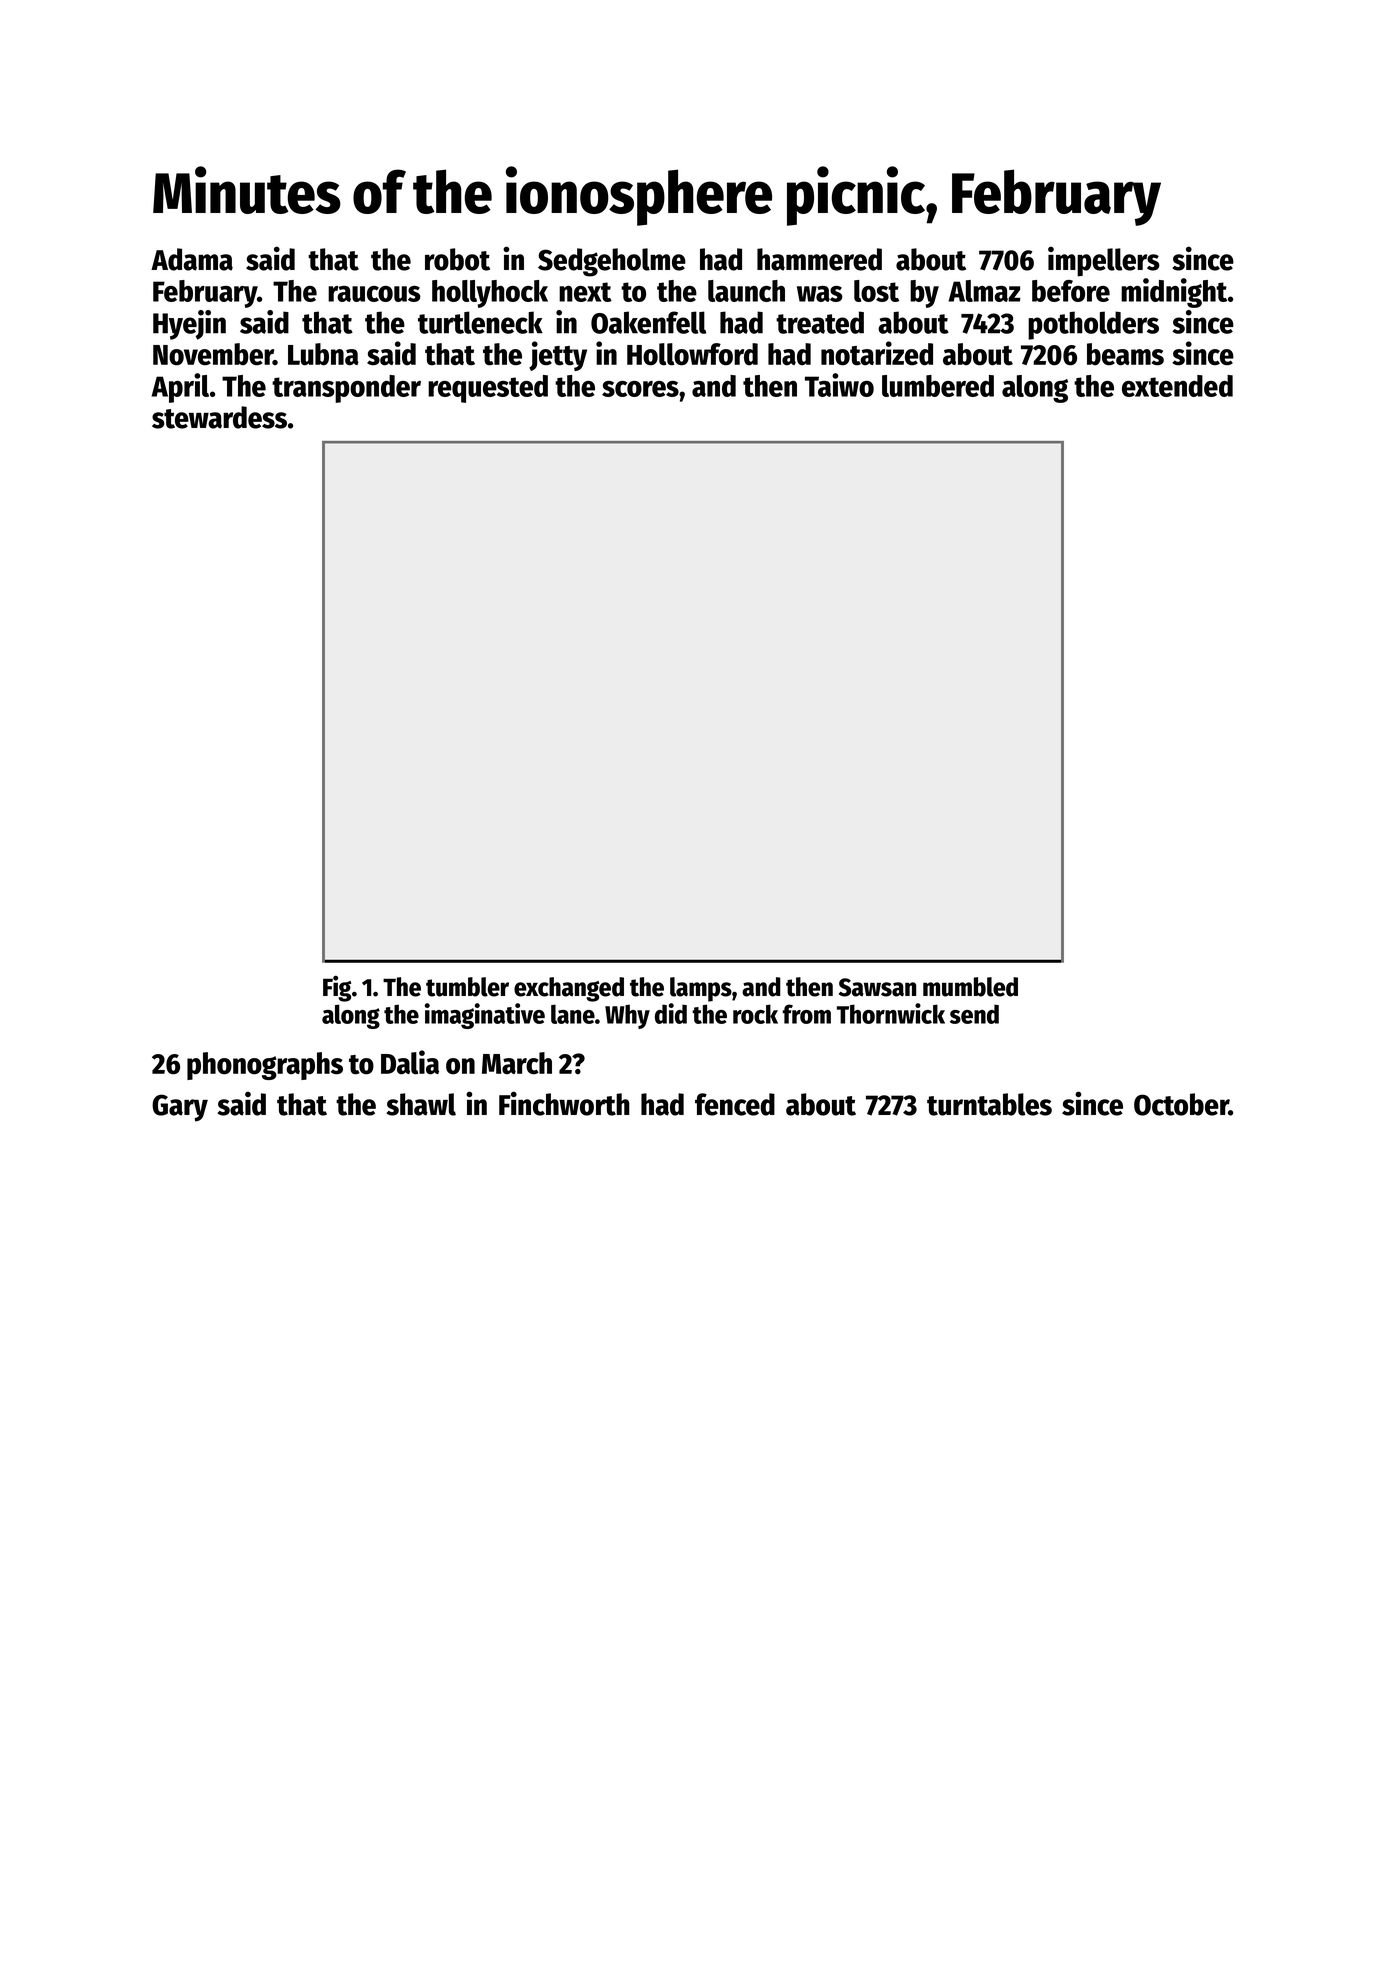 The width and height of the screenshot is (1386, 1969). I want to click on October, so click(1181, 1104).
